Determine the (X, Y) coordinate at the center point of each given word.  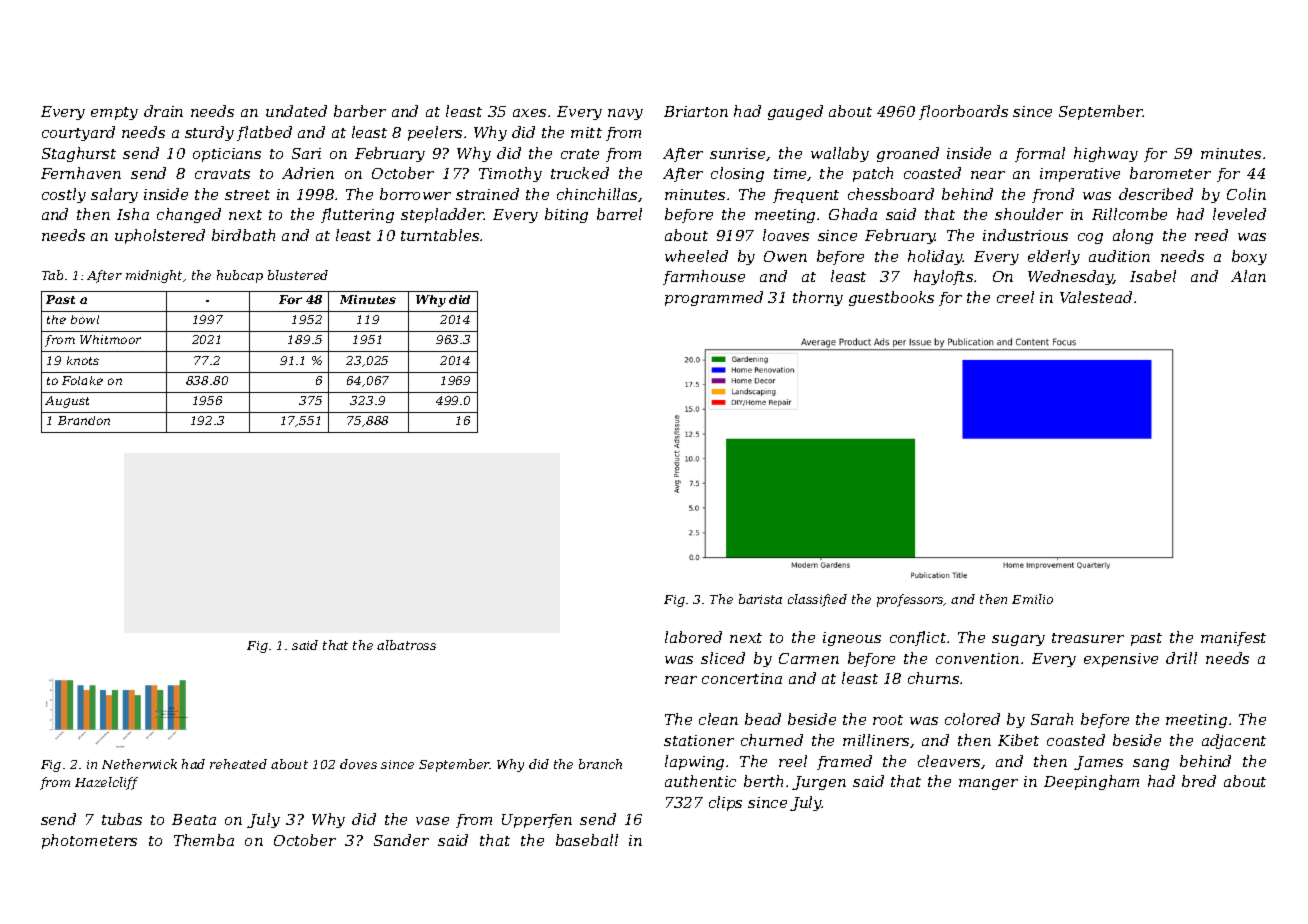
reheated (238, 764)
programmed (714, 298)
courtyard (78, 133)
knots (83, 360)
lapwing (694, 762)
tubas (122, 819)
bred (1199, 781)
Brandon (84, 420)
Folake (82, 380)
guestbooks (891, 298)
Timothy (510, 174)
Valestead (1096, 297)
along (1133, 236)
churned (772, 740)
